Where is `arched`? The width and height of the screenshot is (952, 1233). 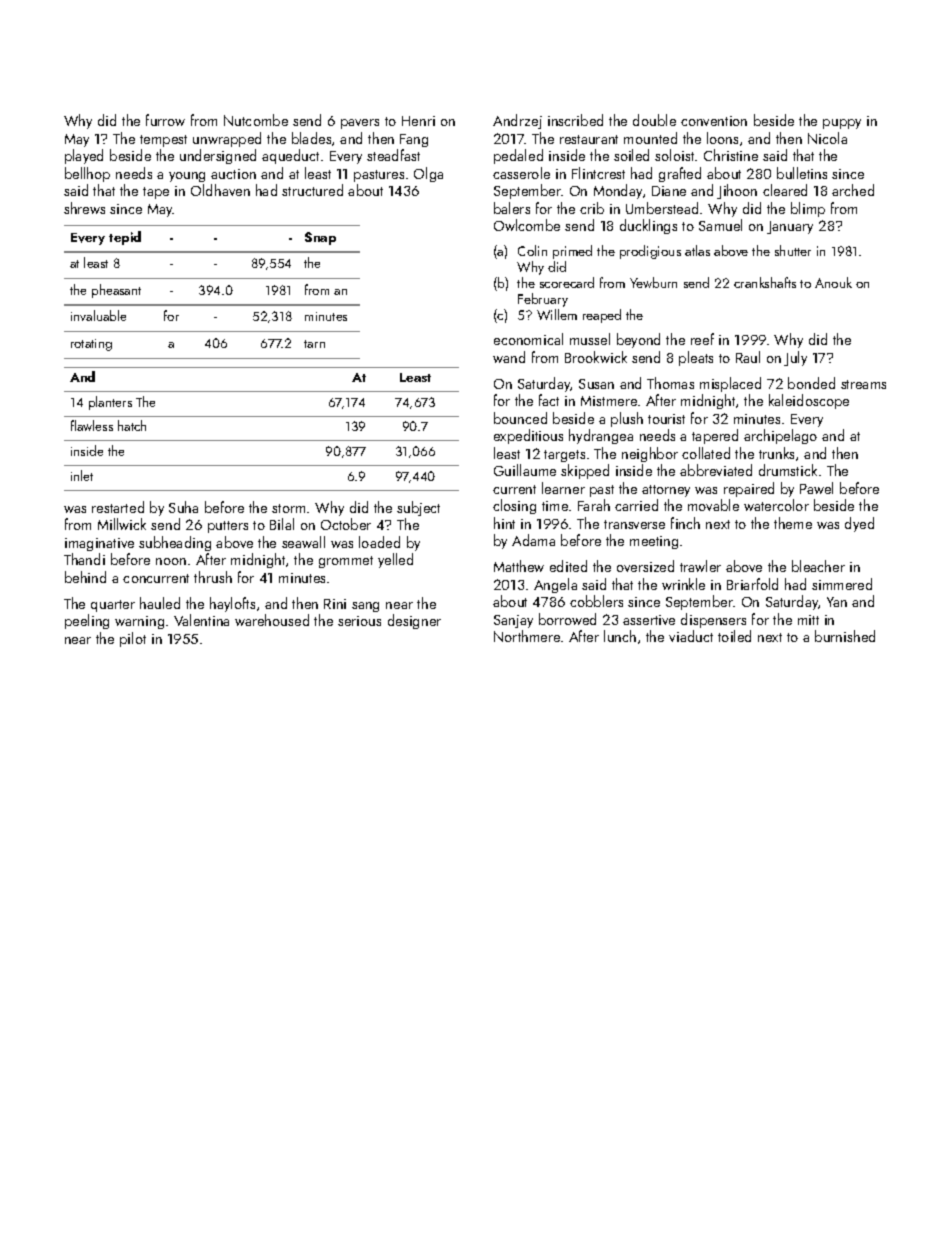
arched is located at coordinates (853, 190).
